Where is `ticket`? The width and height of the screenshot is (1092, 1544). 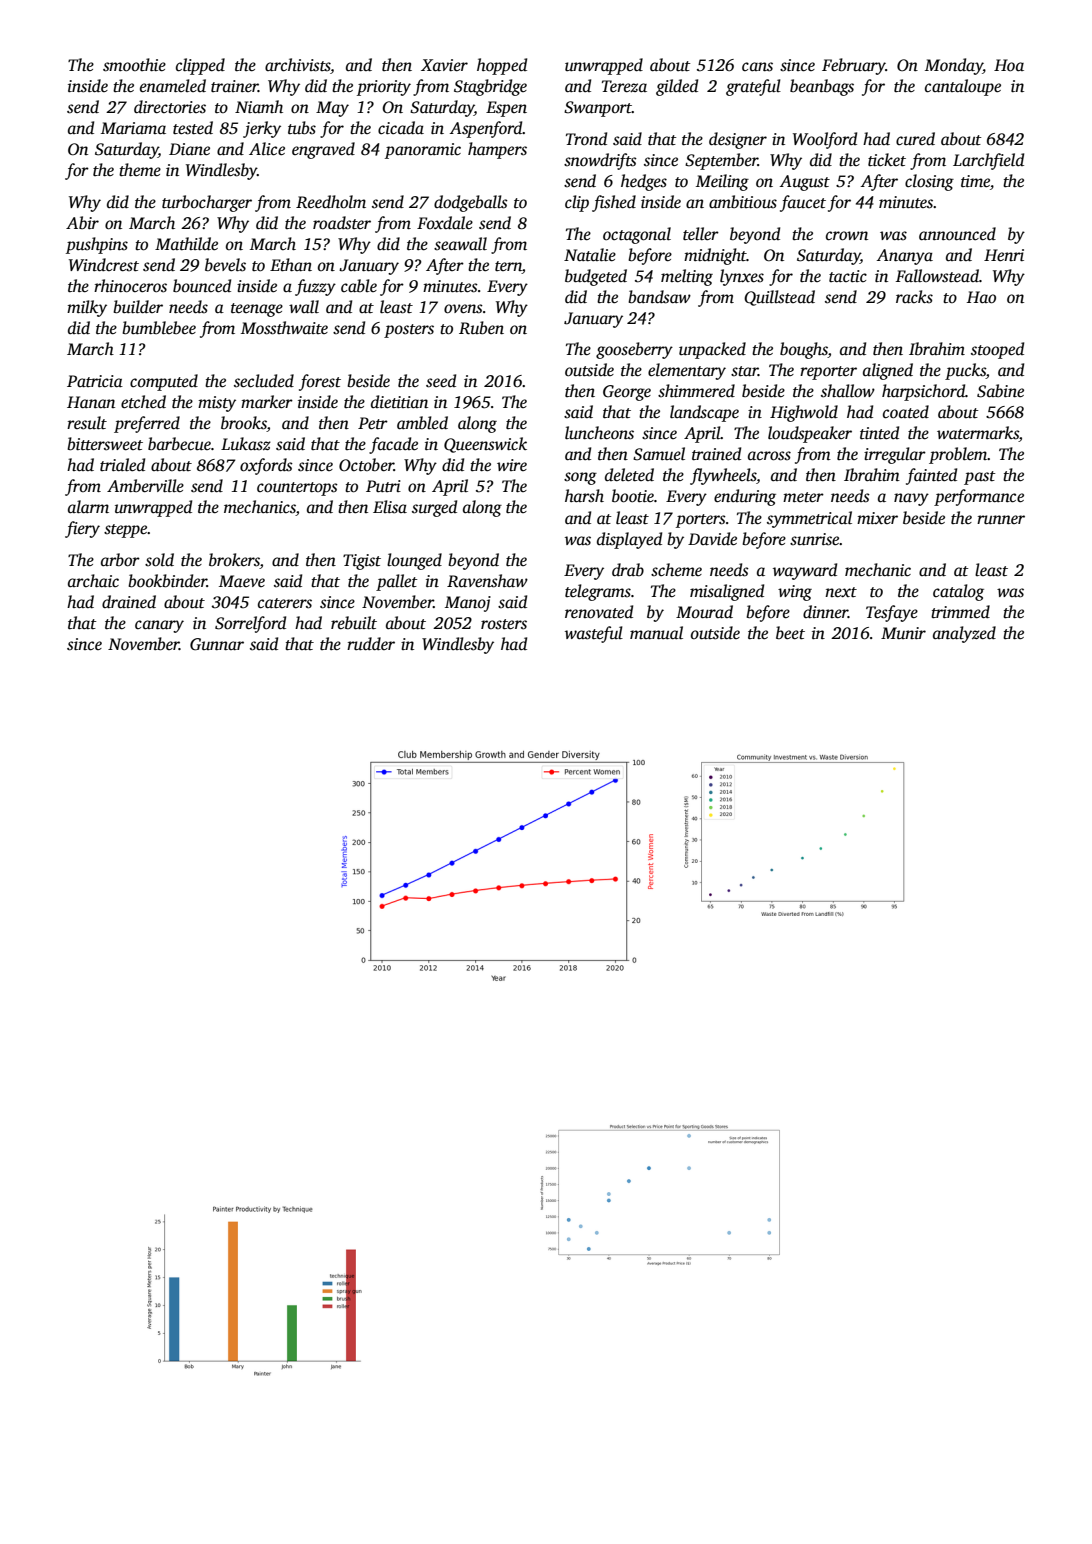 ticket is located at coordinates (887, 160).
